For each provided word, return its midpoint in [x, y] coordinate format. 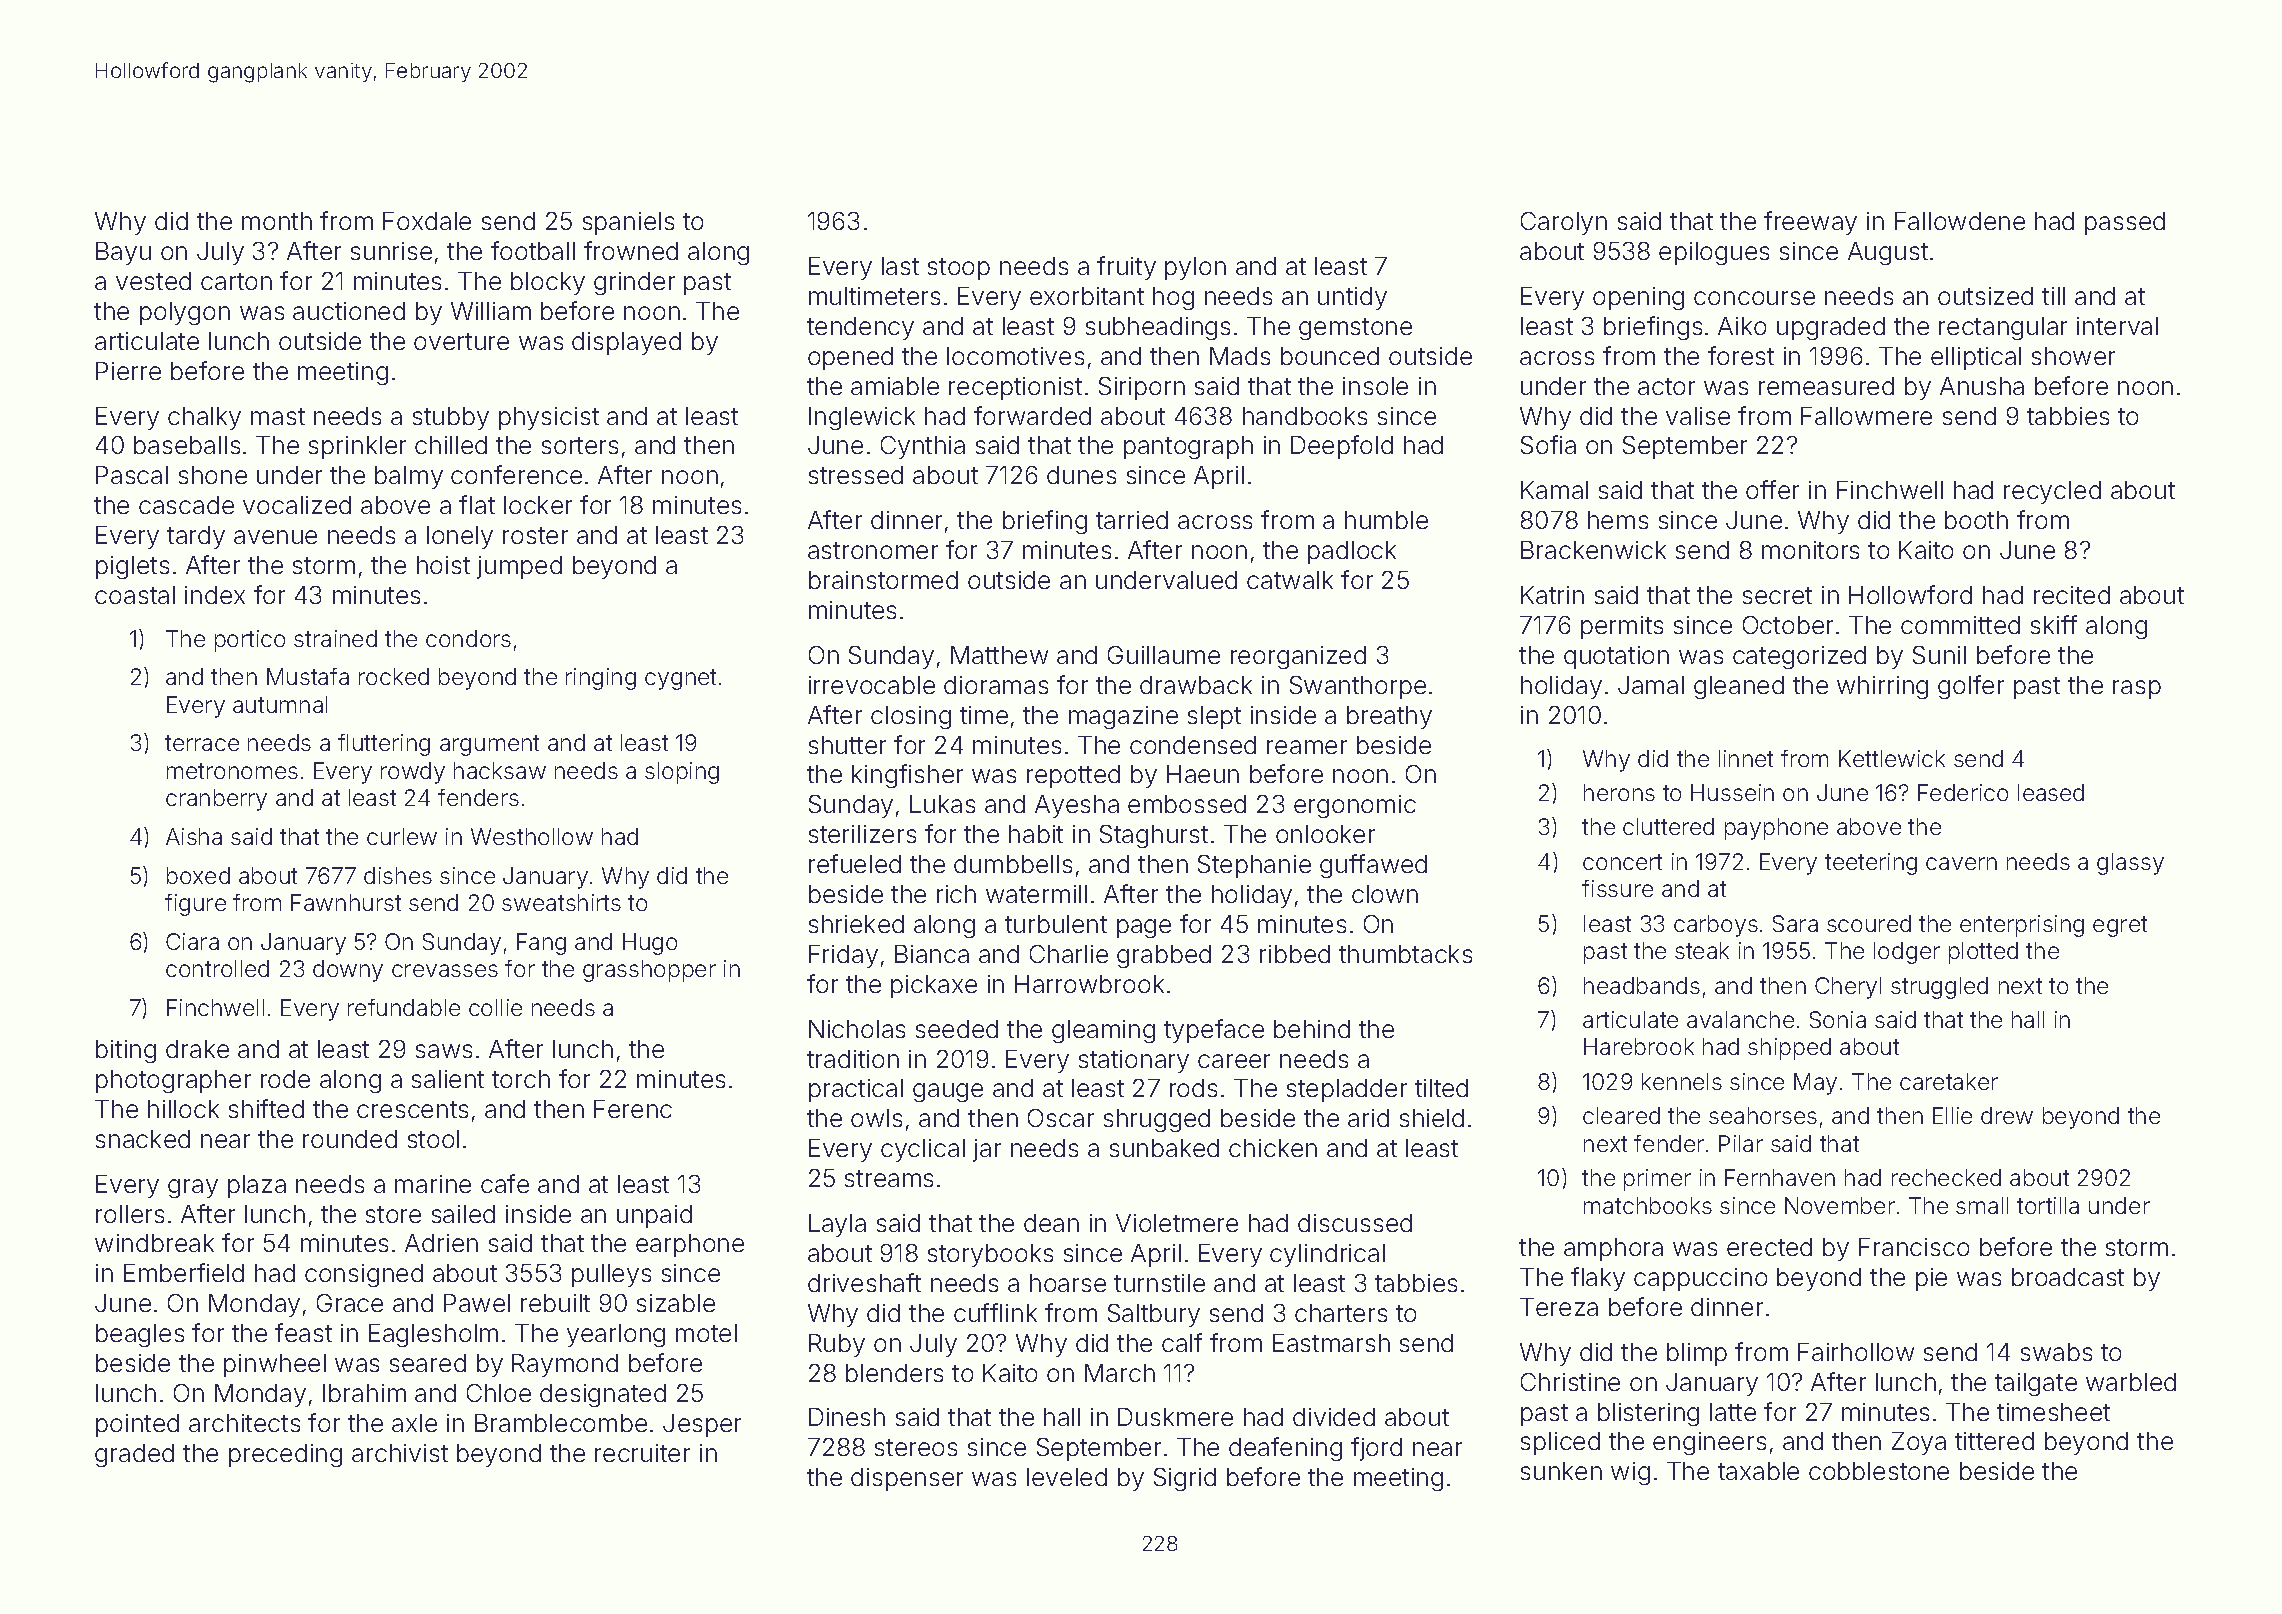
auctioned [349, 311]
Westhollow [532, 836]
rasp [2137, 689]
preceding [285, 1455]
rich [956, 894]
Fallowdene [1960, 221]
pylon [1195, 268]
